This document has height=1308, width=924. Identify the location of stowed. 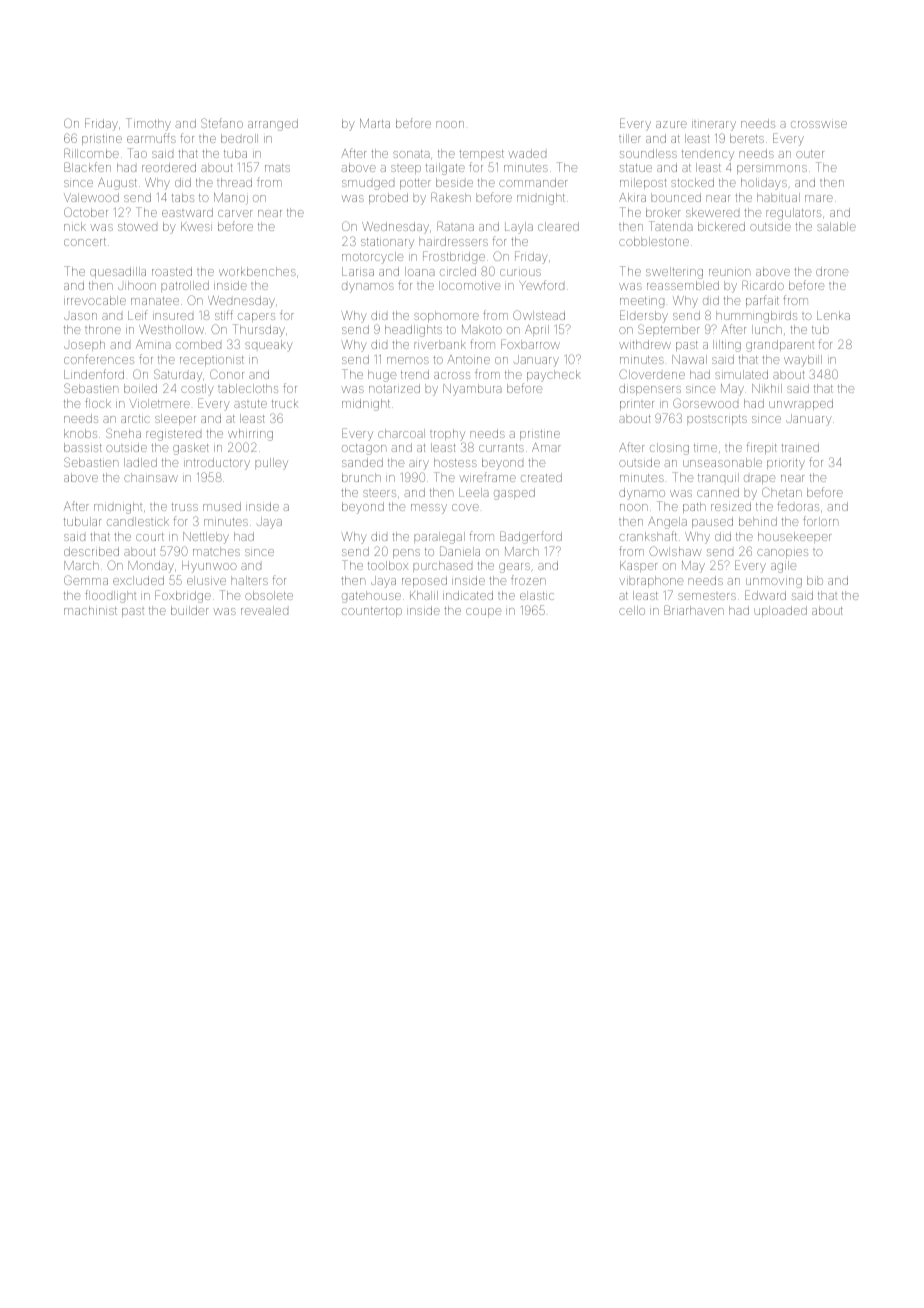
(137, 227).
